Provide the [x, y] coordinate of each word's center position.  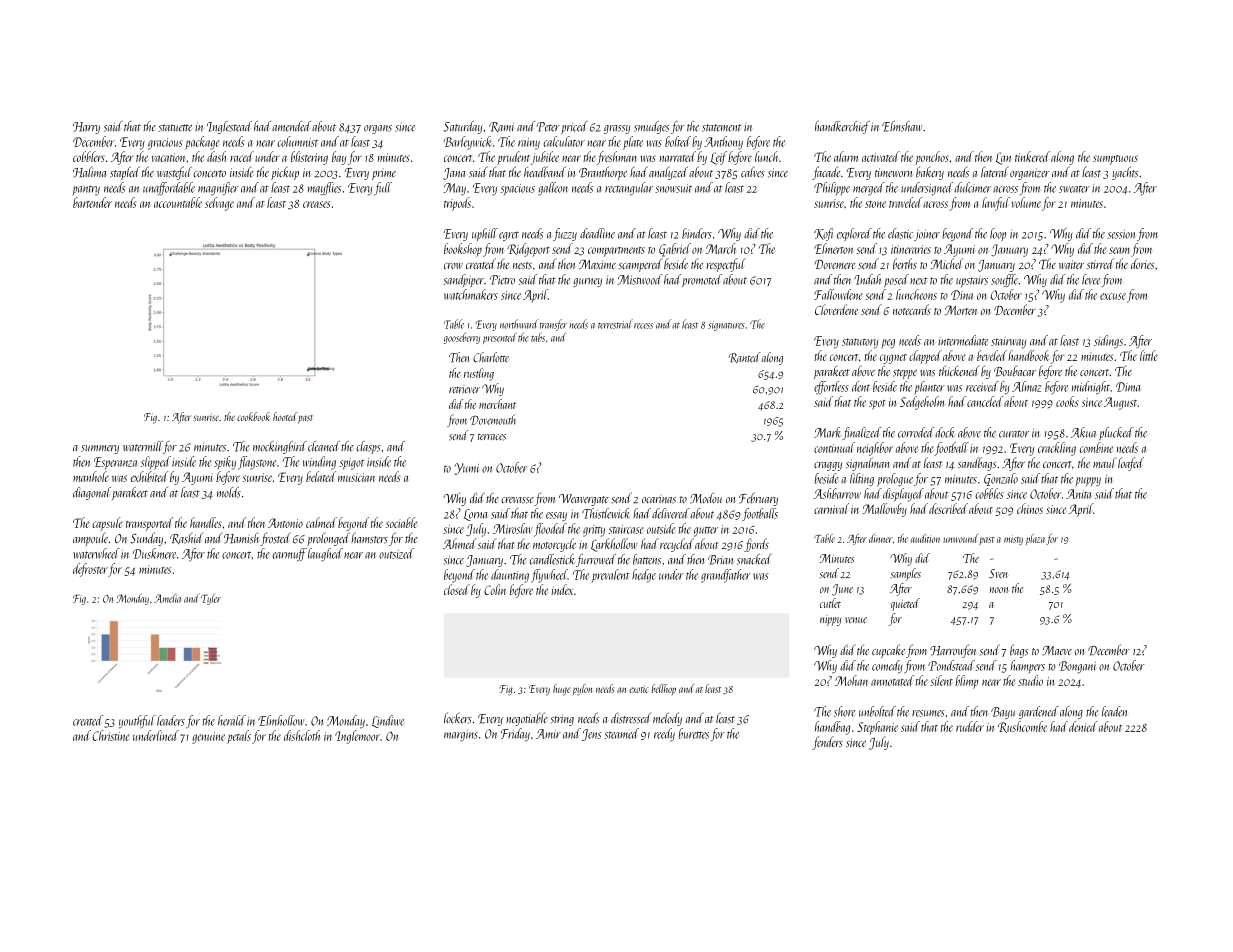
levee [1091, 279]
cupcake [888, 651]
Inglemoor [357, 737]
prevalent [611, 575]
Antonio [285, 523]
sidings [1108, 341]
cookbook [253, 416]
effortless [831, 388]
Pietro [502, 280]
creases [316, 204]
